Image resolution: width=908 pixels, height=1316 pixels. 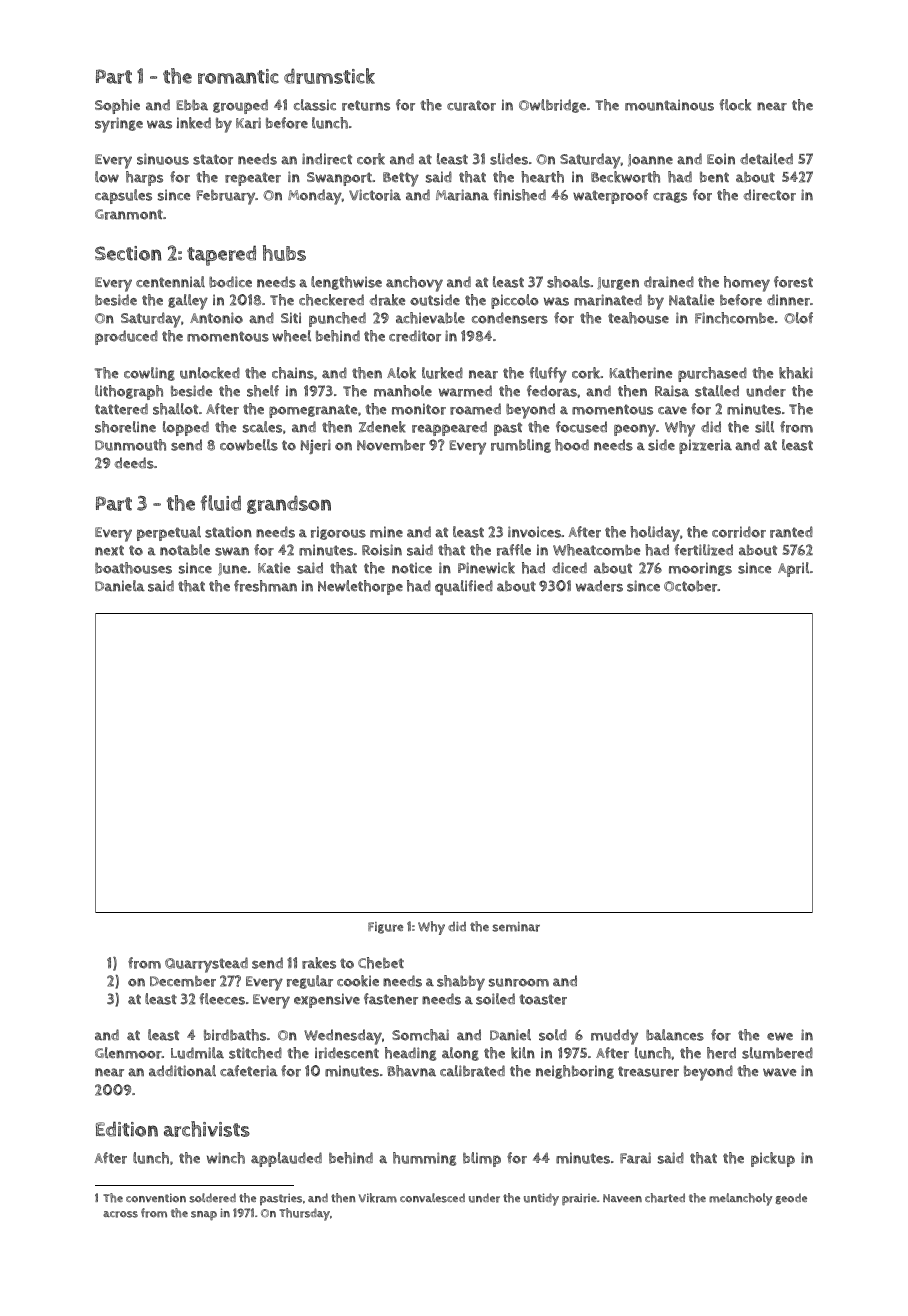 I want to click on holiday, so click(x=655, y=534).
